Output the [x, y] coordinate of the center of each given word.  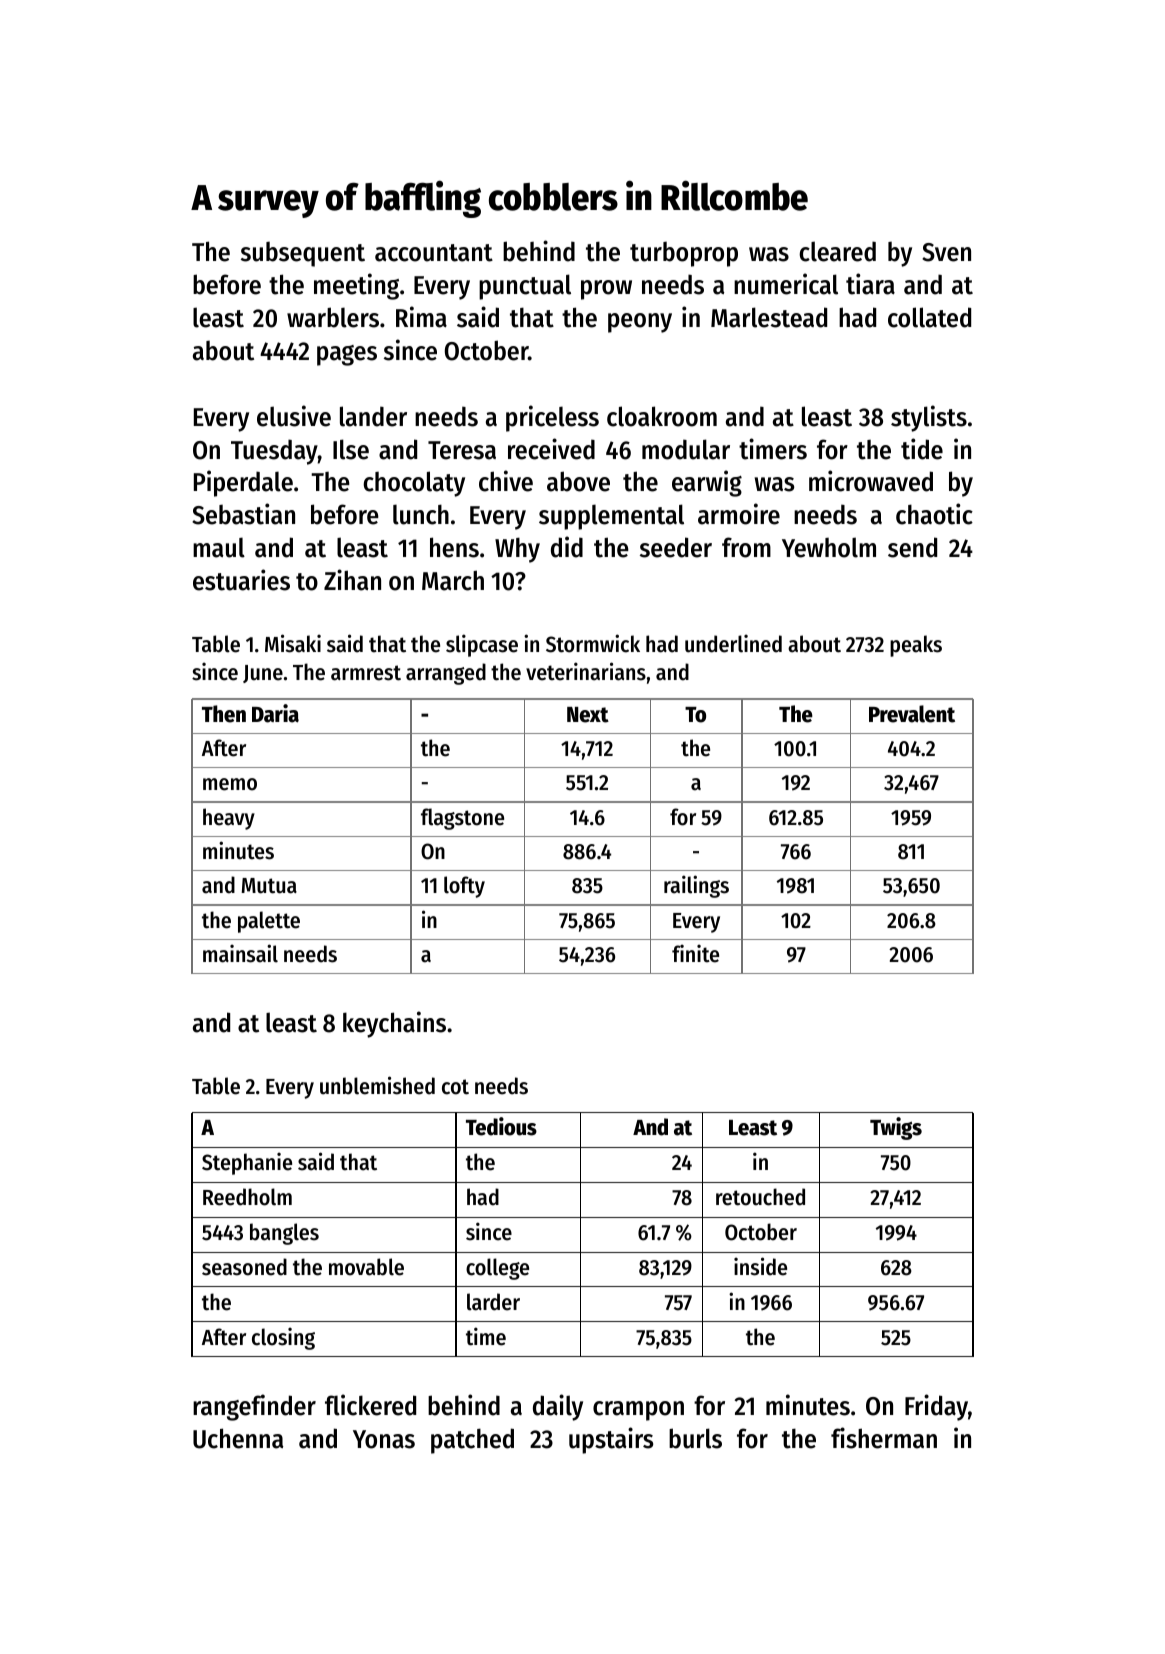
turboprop [684, 254]
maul [219, 547]
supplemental [611, 517]
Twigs [896, 1128]
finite [695, 953]
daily [558, 1407]
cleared [837, 251]
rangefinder [254, 1407]
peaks [916, 646]
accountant [434, 253]
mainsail [240, 953]
